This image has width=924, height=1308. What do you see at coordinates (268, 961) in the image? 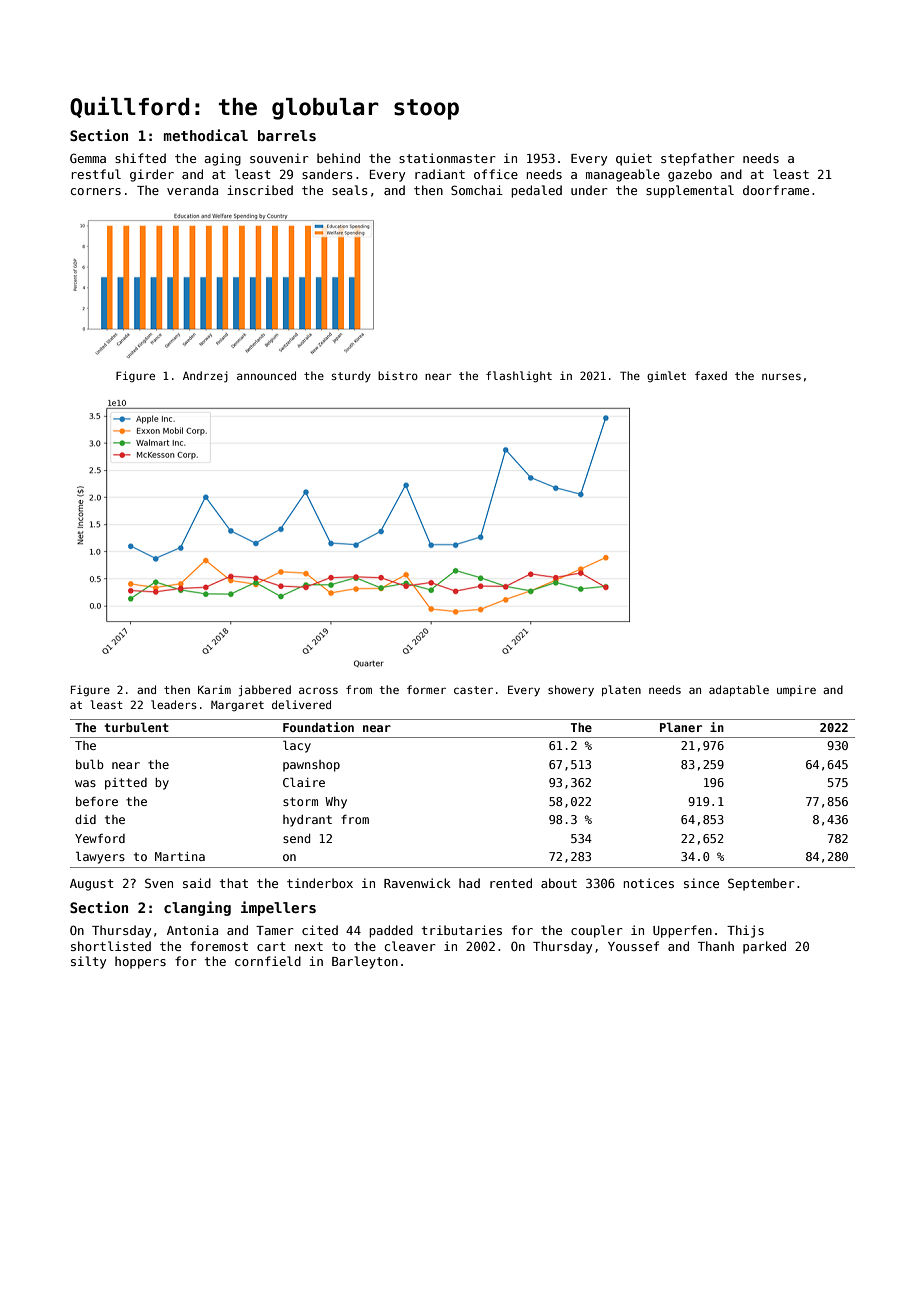
I see `cornfield` at bounding box center [268, 961].
